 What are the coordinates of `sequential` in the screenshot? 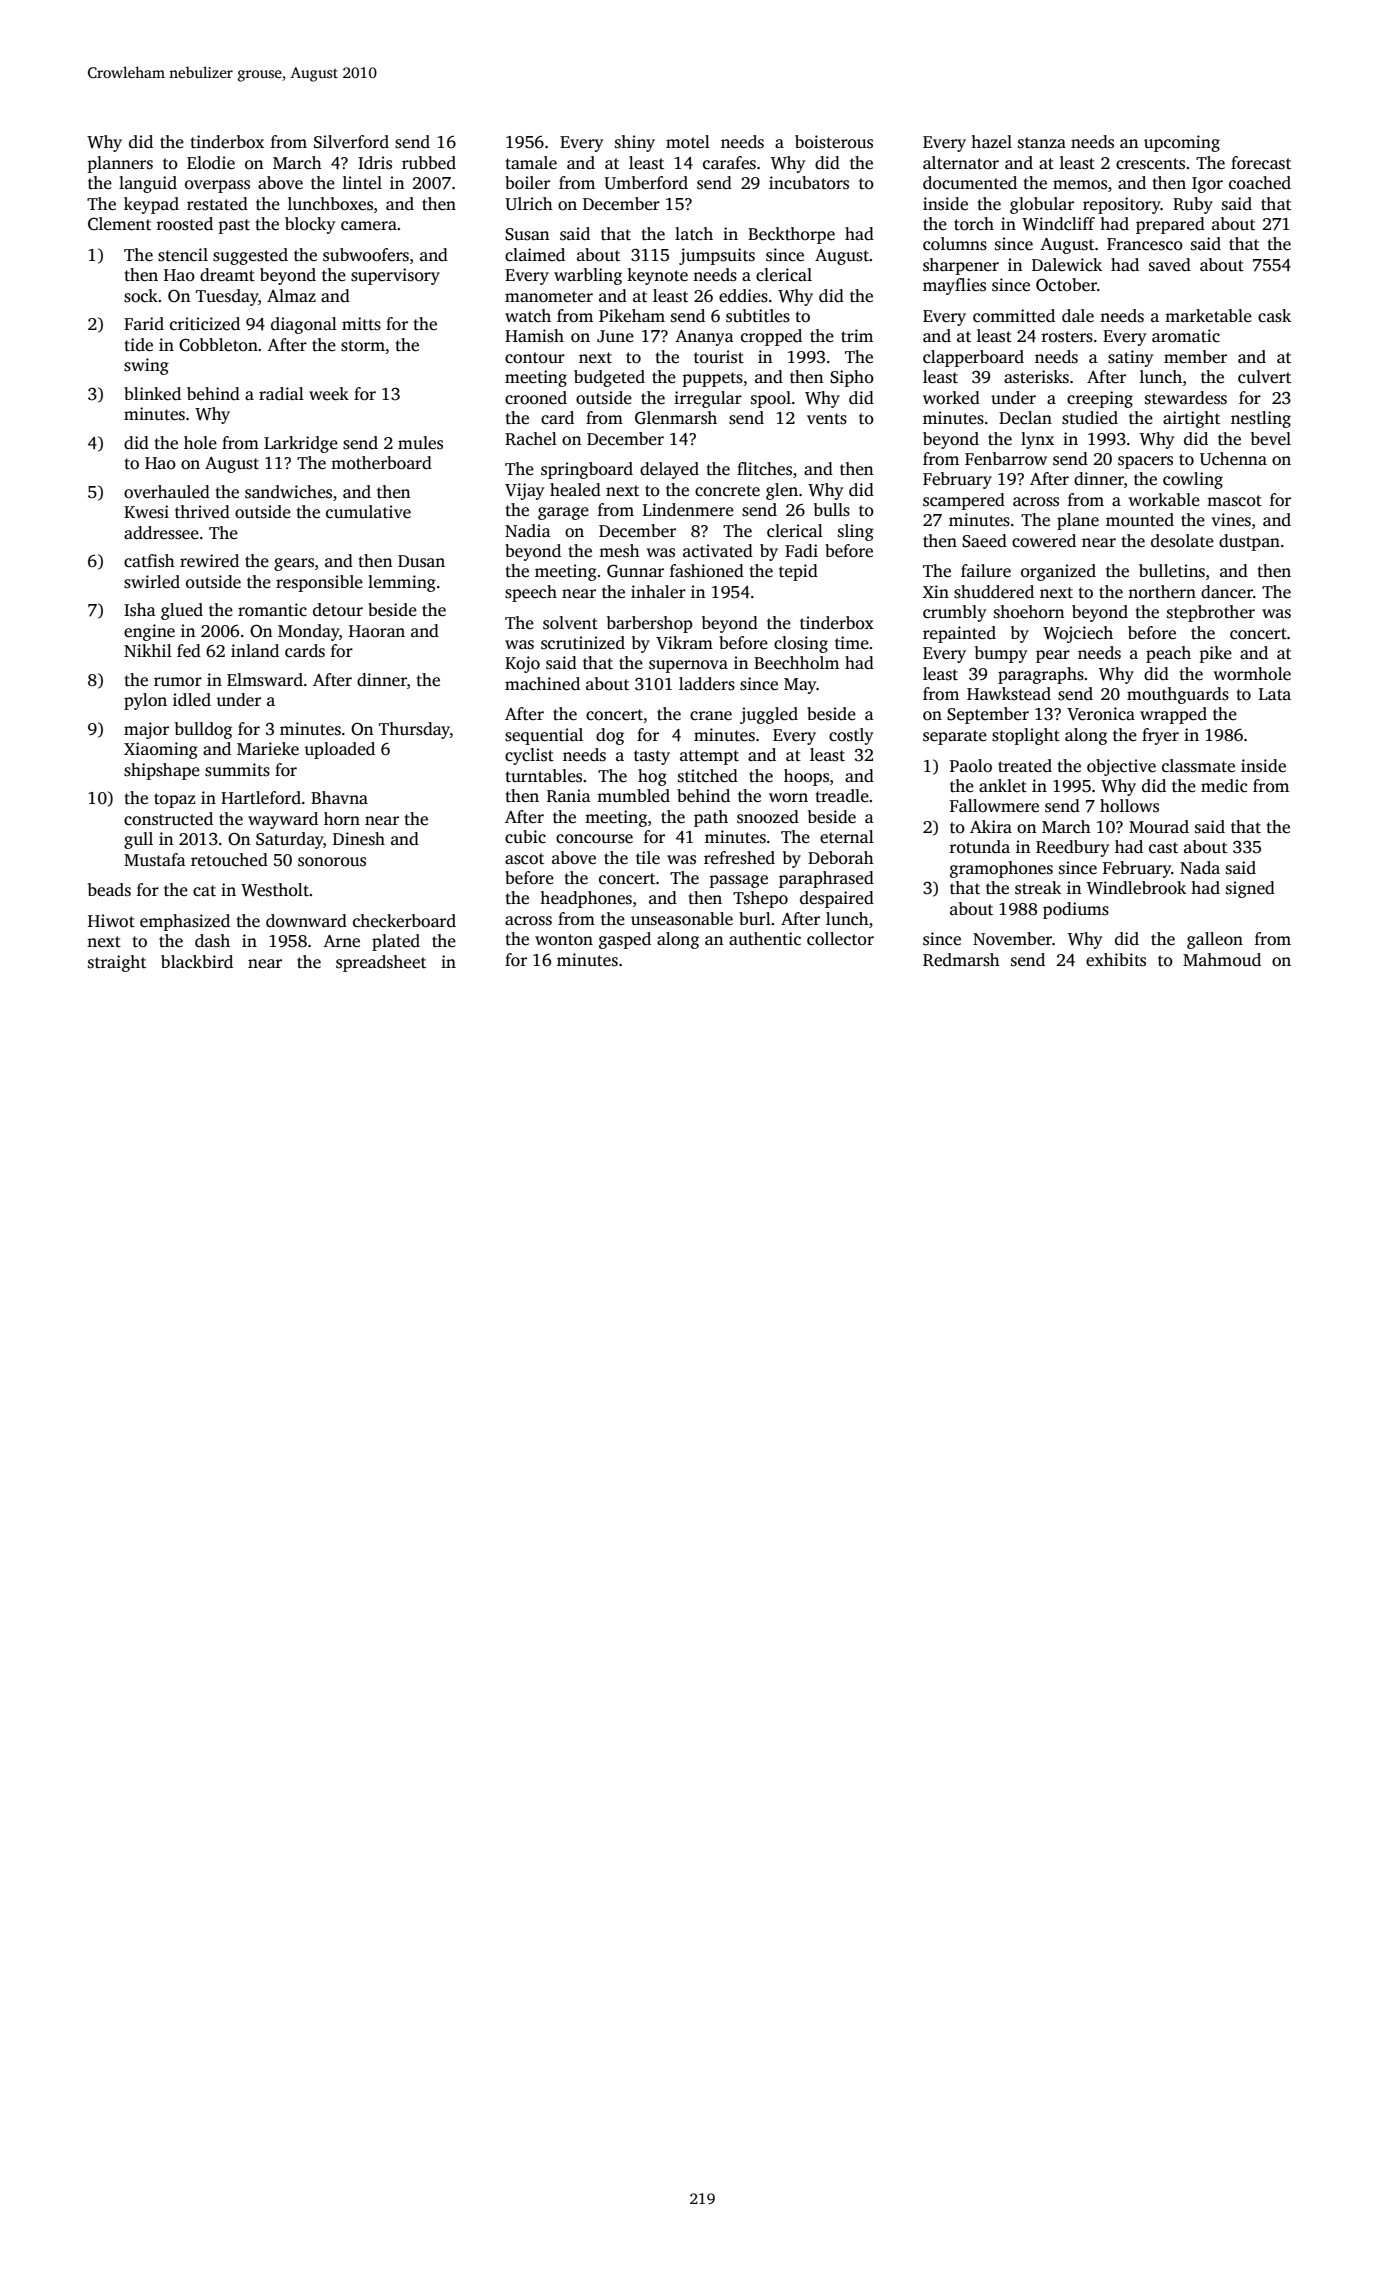 It's located at (544, 736).
